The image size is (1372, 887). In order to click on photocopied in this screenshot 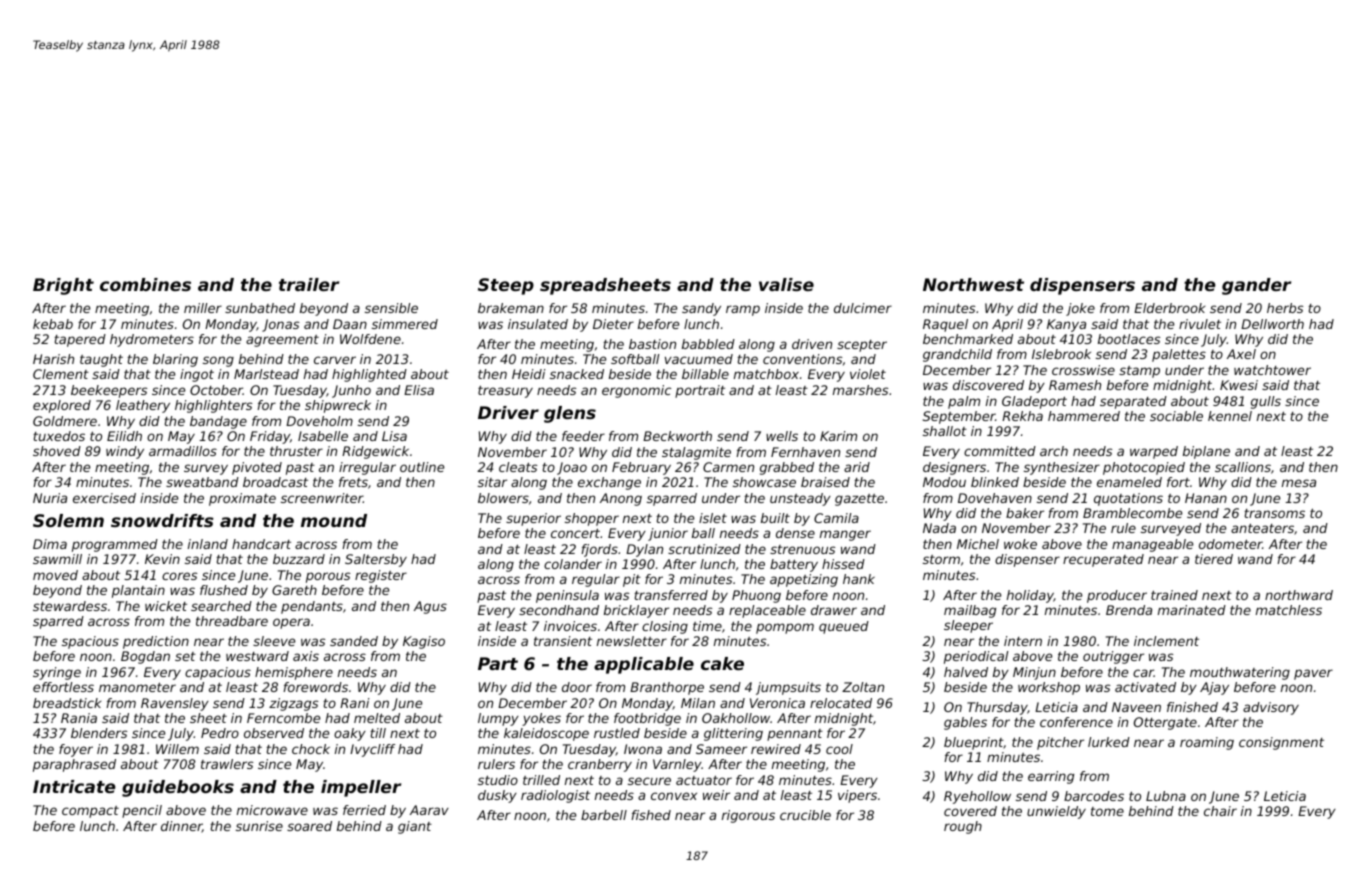, I will do `click(1144, 468)`.
